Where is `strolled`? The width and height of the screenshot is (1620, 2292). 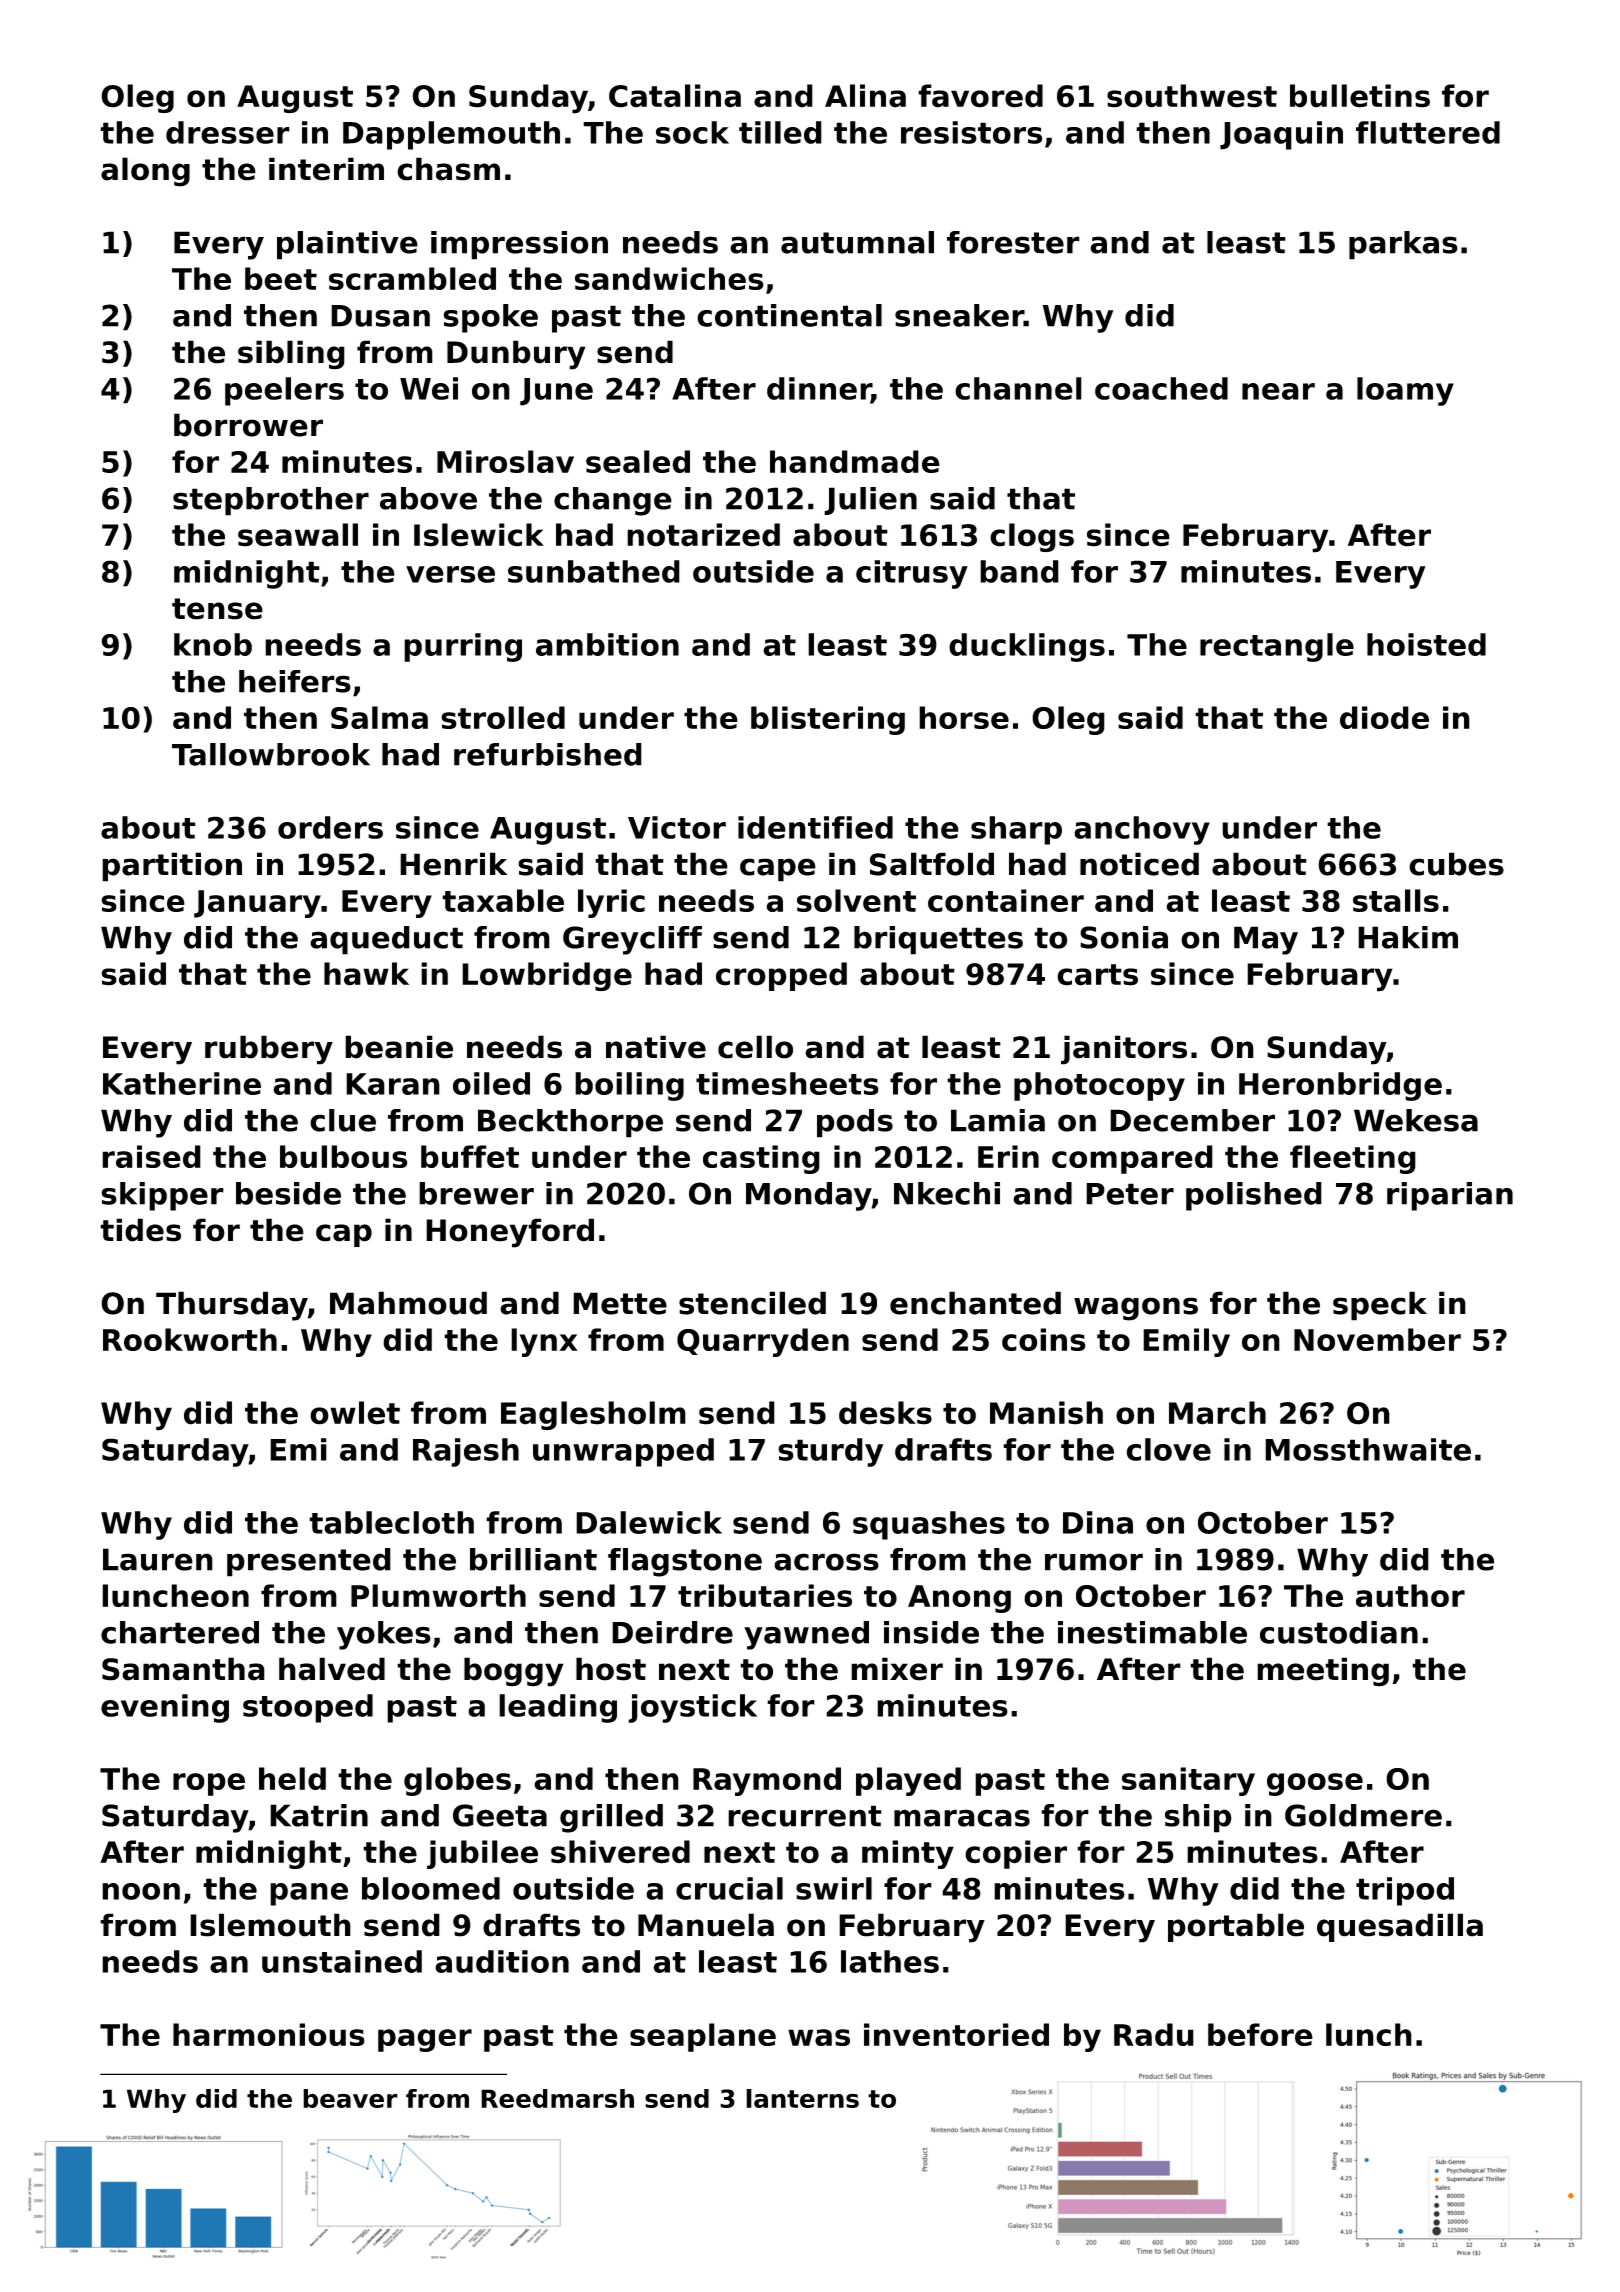 strolled is located at coordinates (503, 717).
